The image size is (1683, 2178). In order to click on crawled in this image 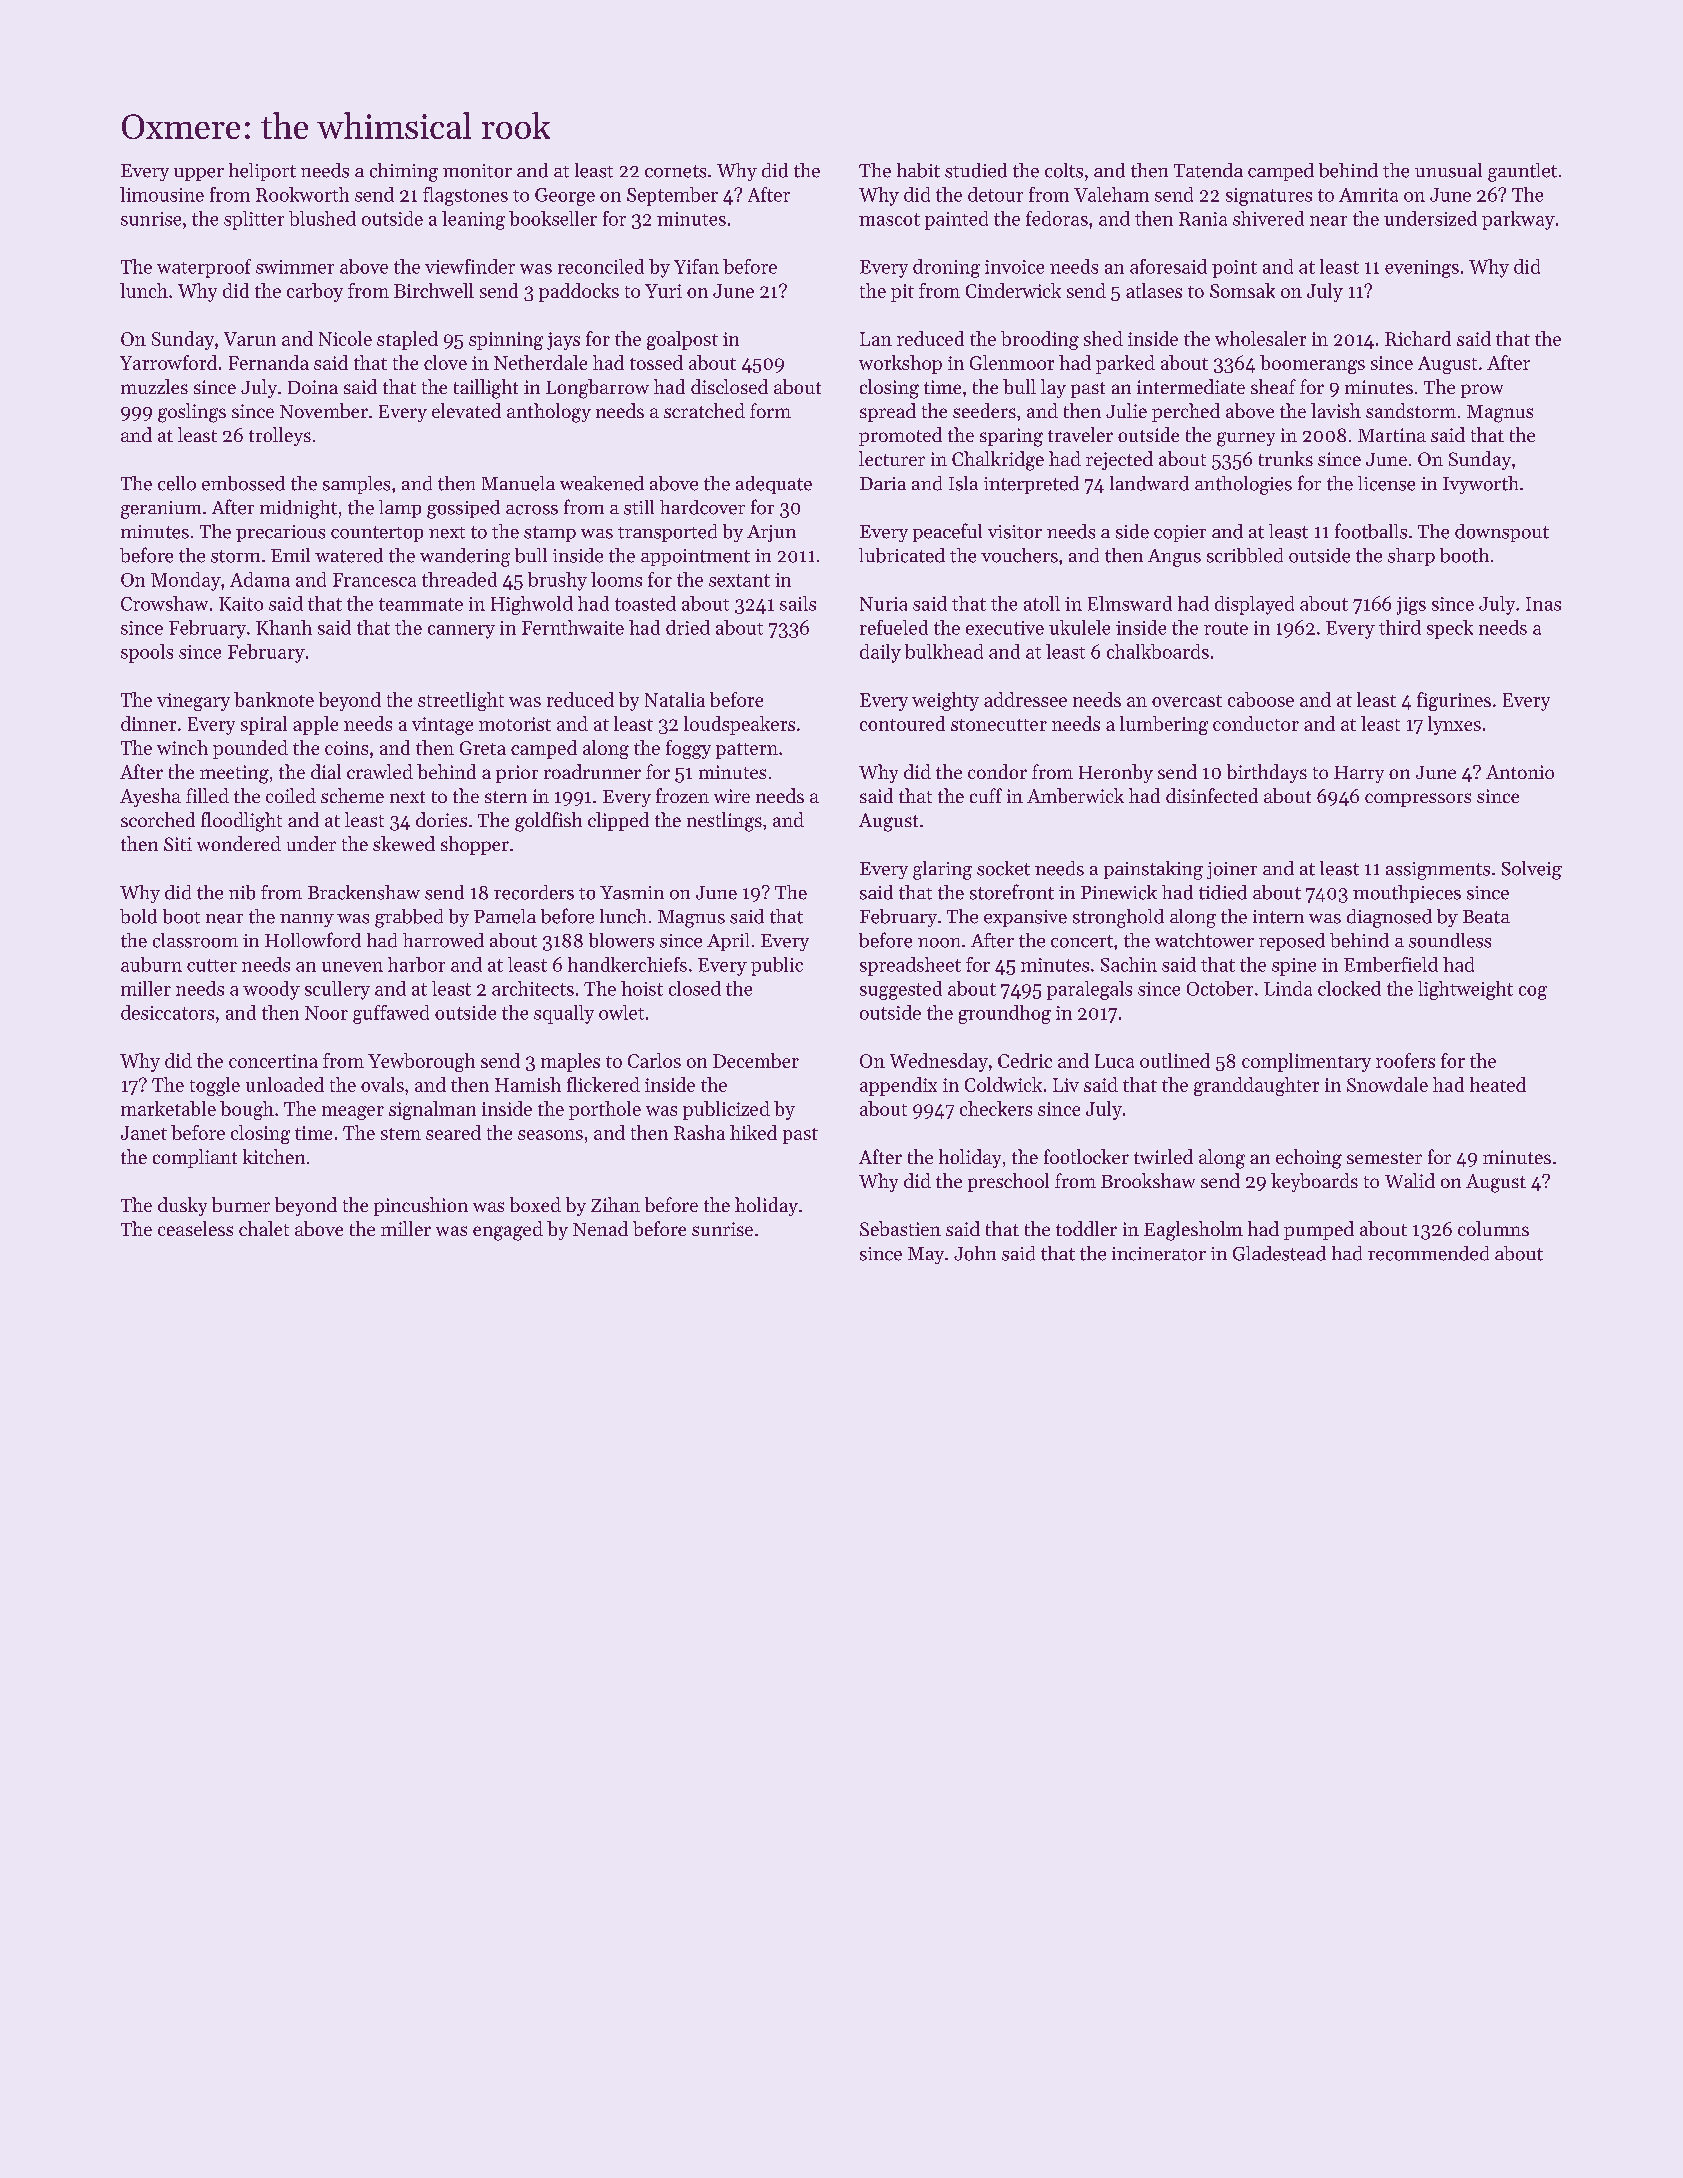, I will do `click(380, 771)`.
